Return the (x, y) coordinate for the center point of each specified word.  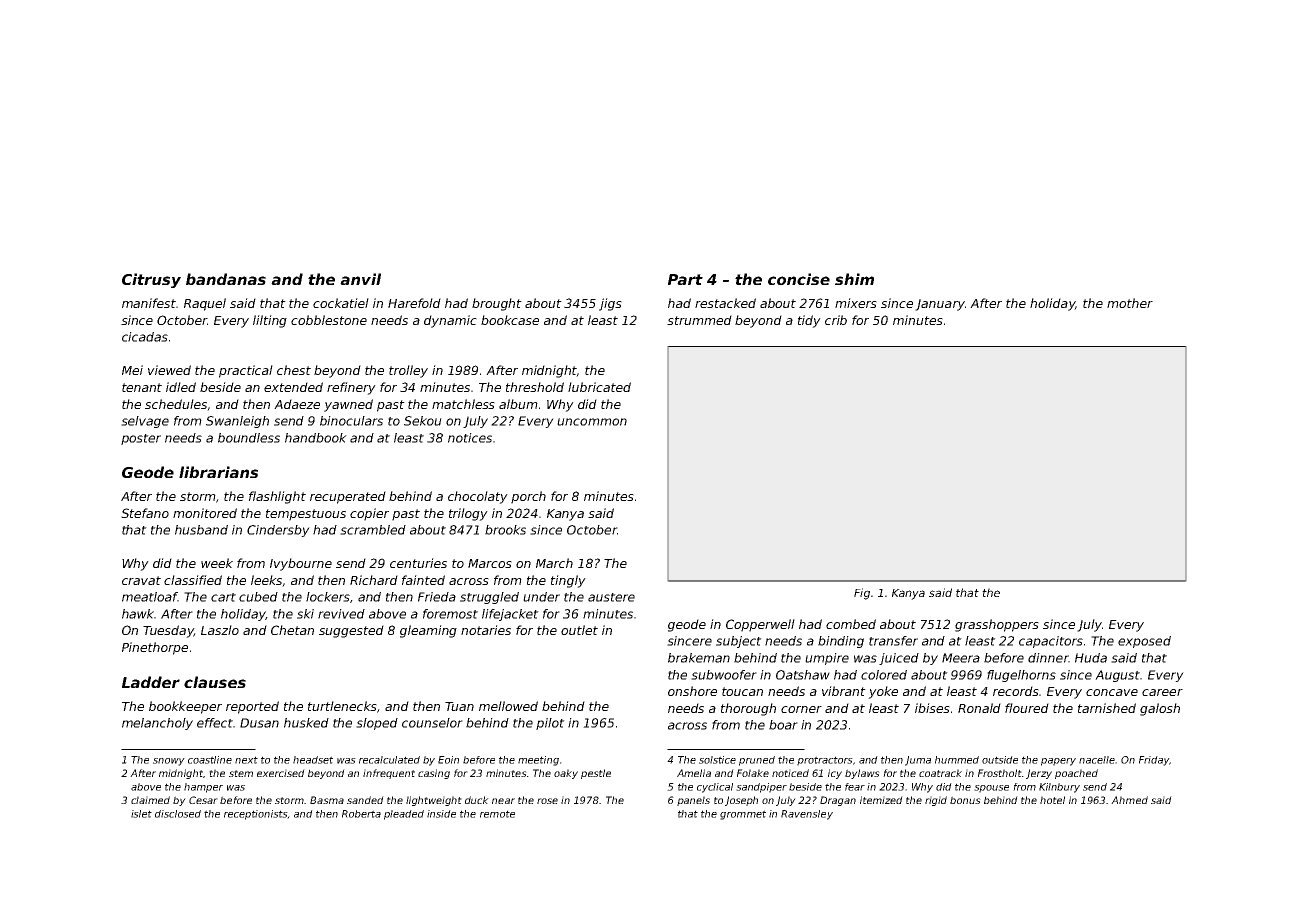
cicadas (145, 337)
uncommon (592, 422)
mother (1130, 303)
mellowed (508, 706)
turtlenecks (342, 706)
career (1162, 692)
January (940, 305)
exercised (281, 773)
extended (293, 387)
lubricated (599, 387)
